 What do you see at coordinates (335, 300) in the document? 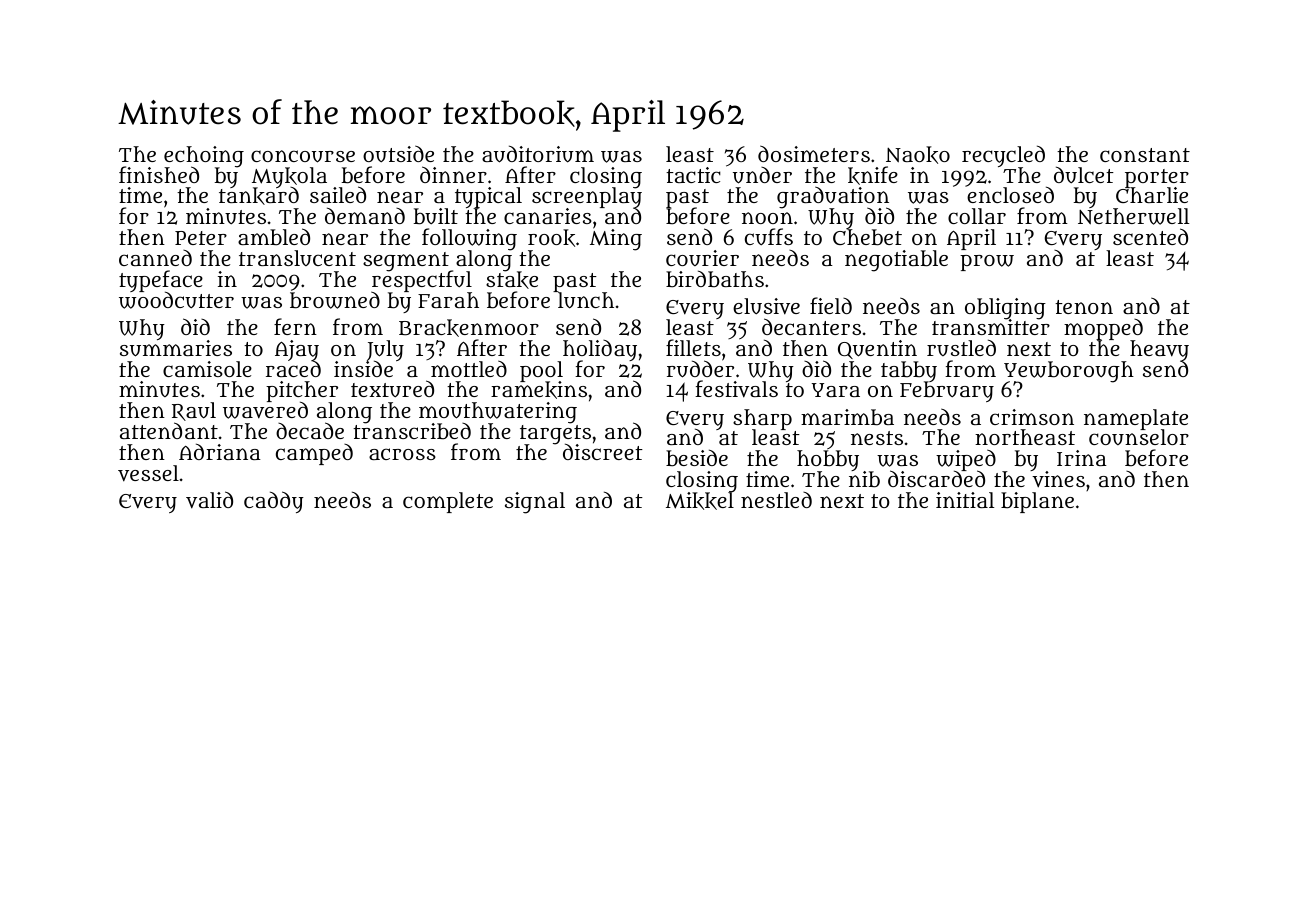
I see `browned` at bounding box center [335, 300].
